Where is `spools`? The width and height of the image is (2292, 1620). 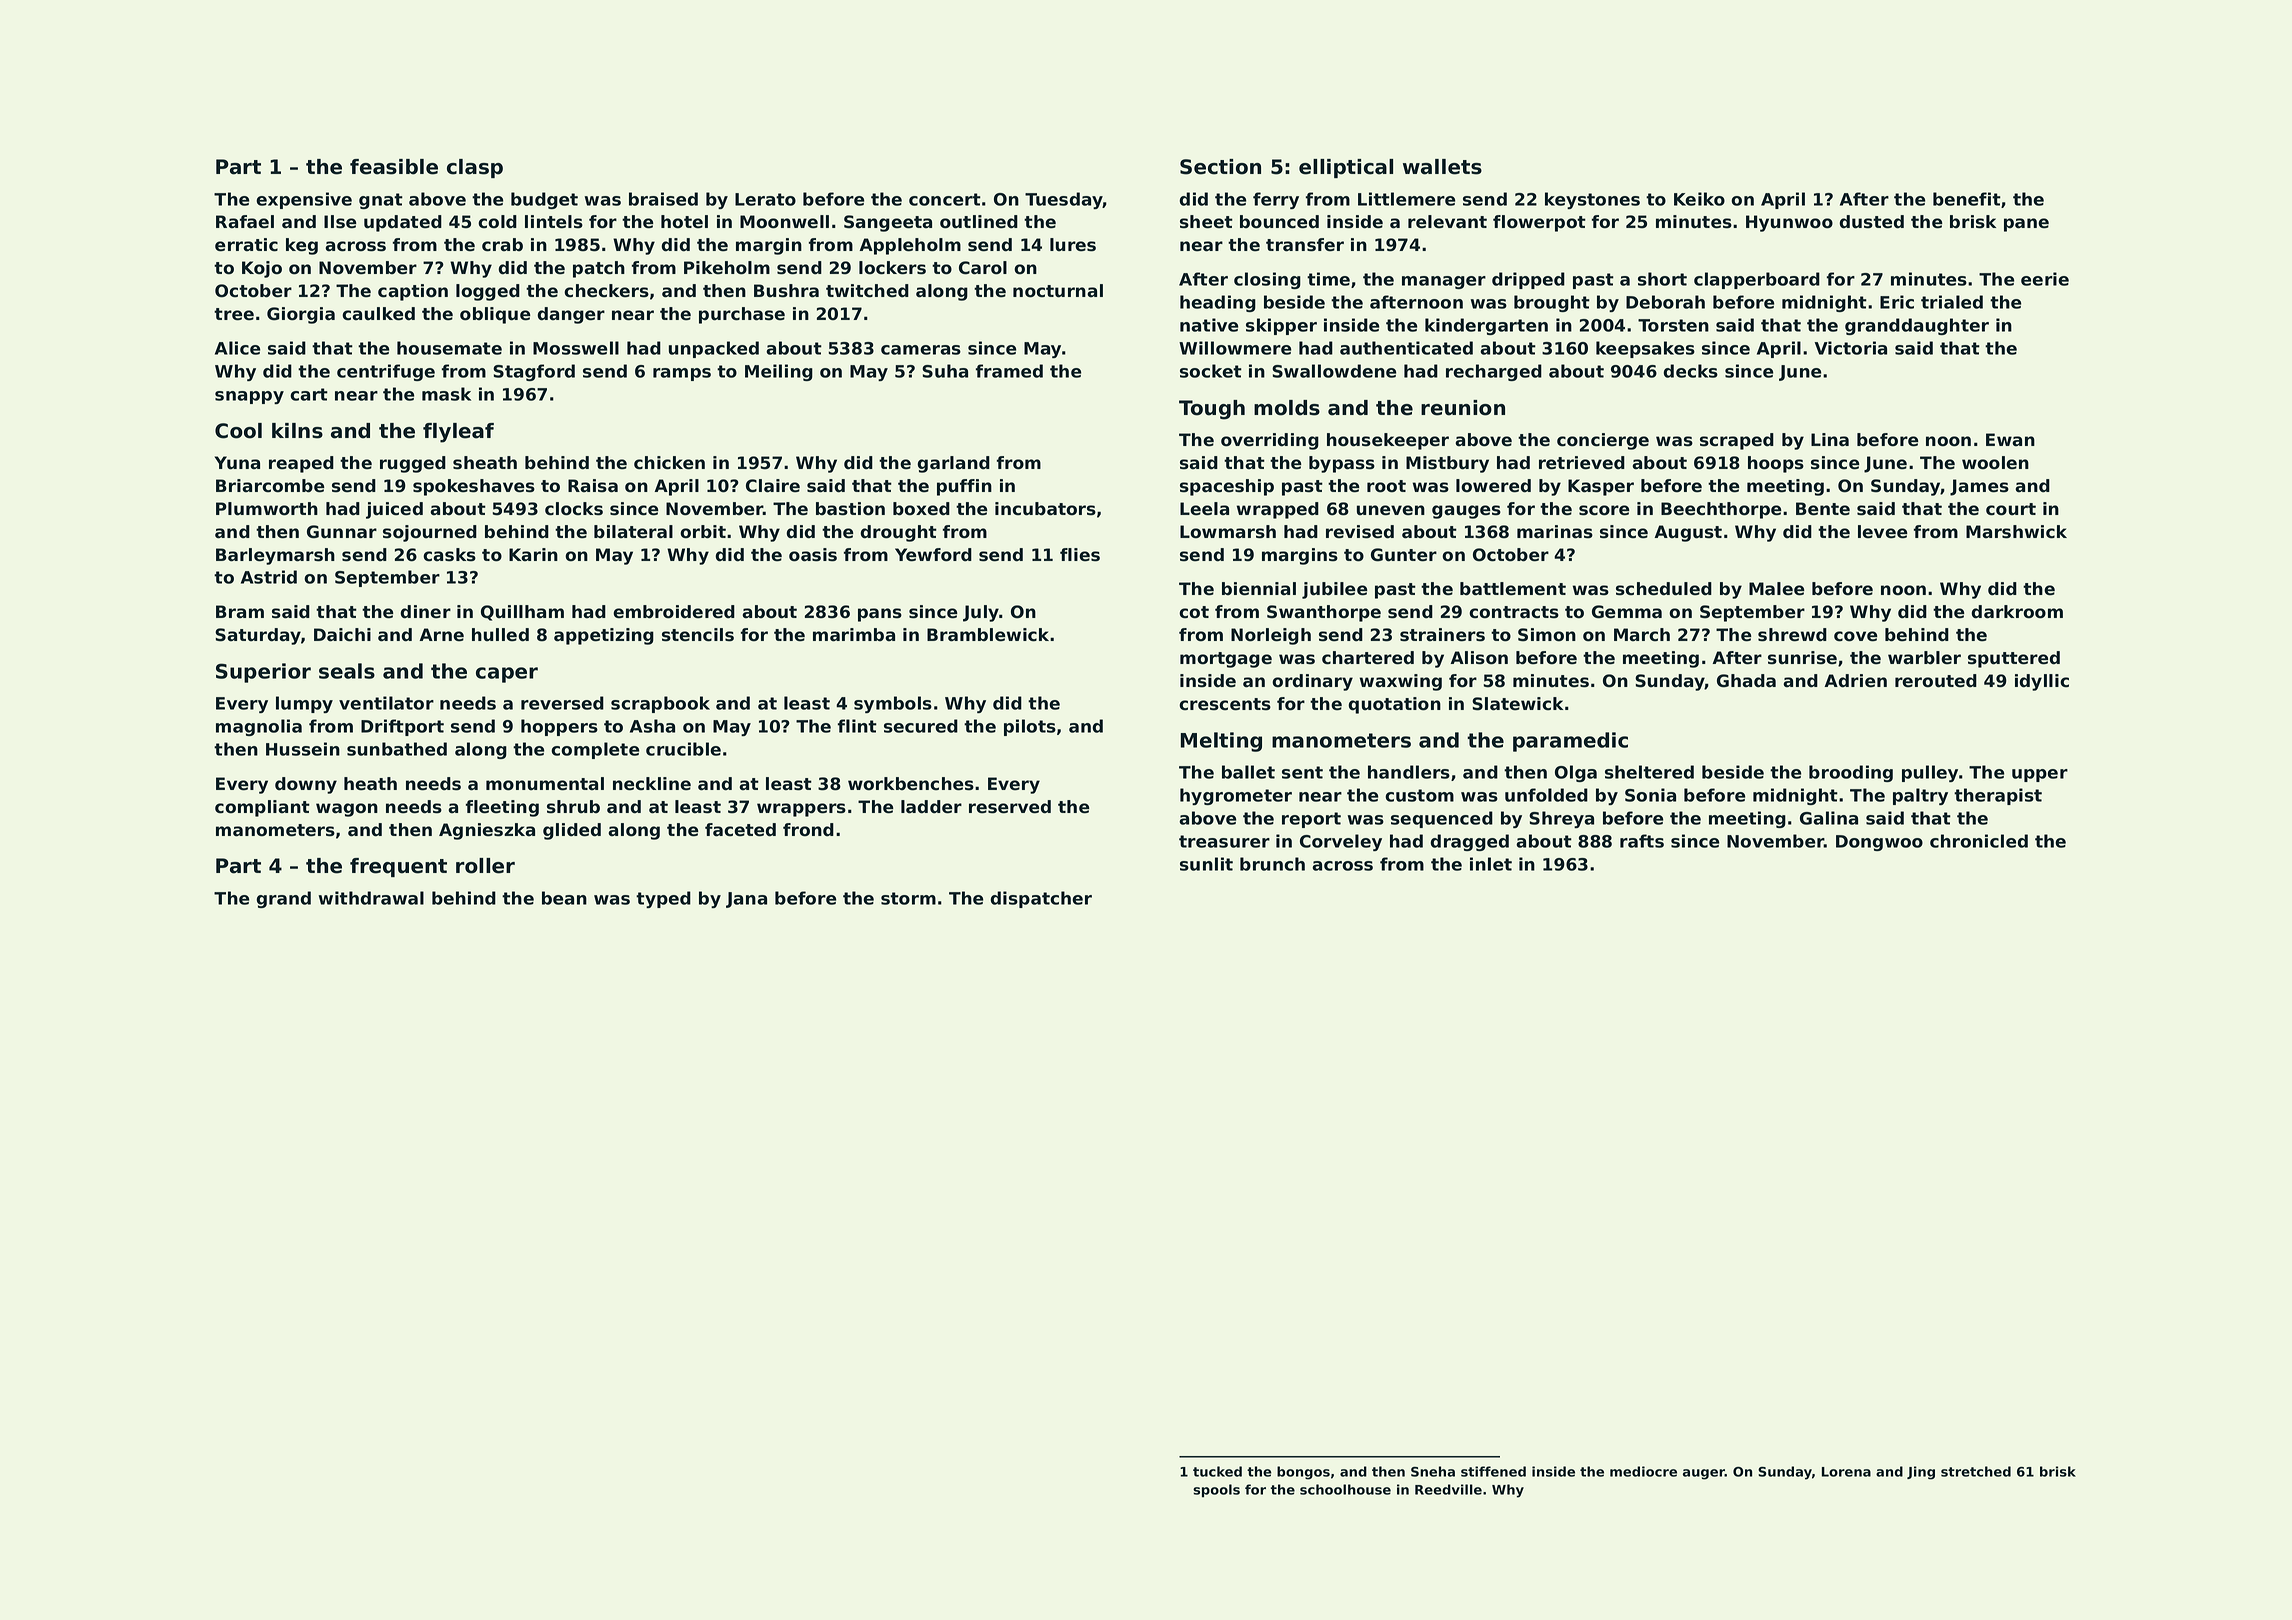
spools is located at coordinates (1216, 1491).
